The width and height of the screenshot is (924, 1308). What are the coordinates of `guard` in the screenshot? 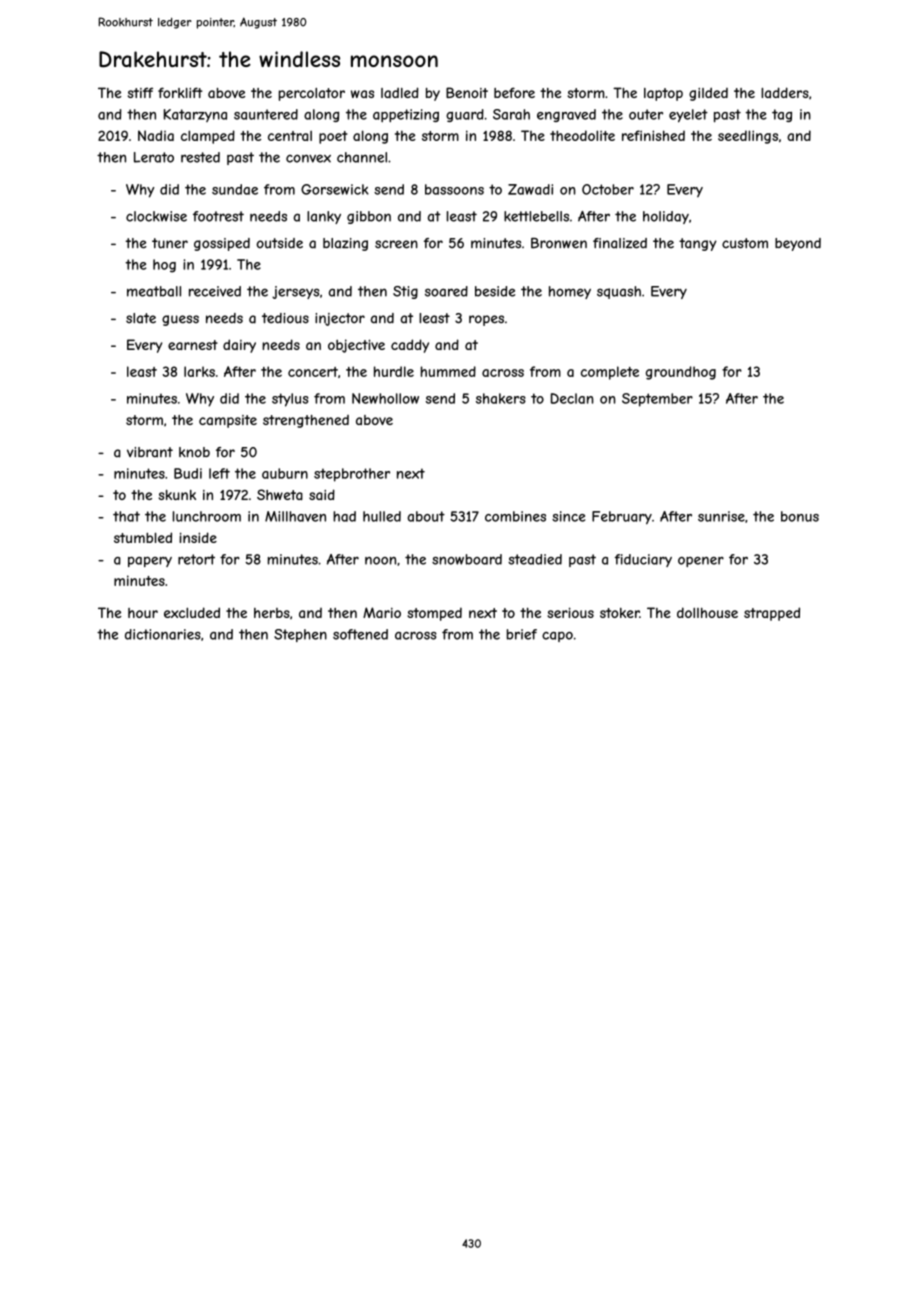 It's located at (465, 115).
